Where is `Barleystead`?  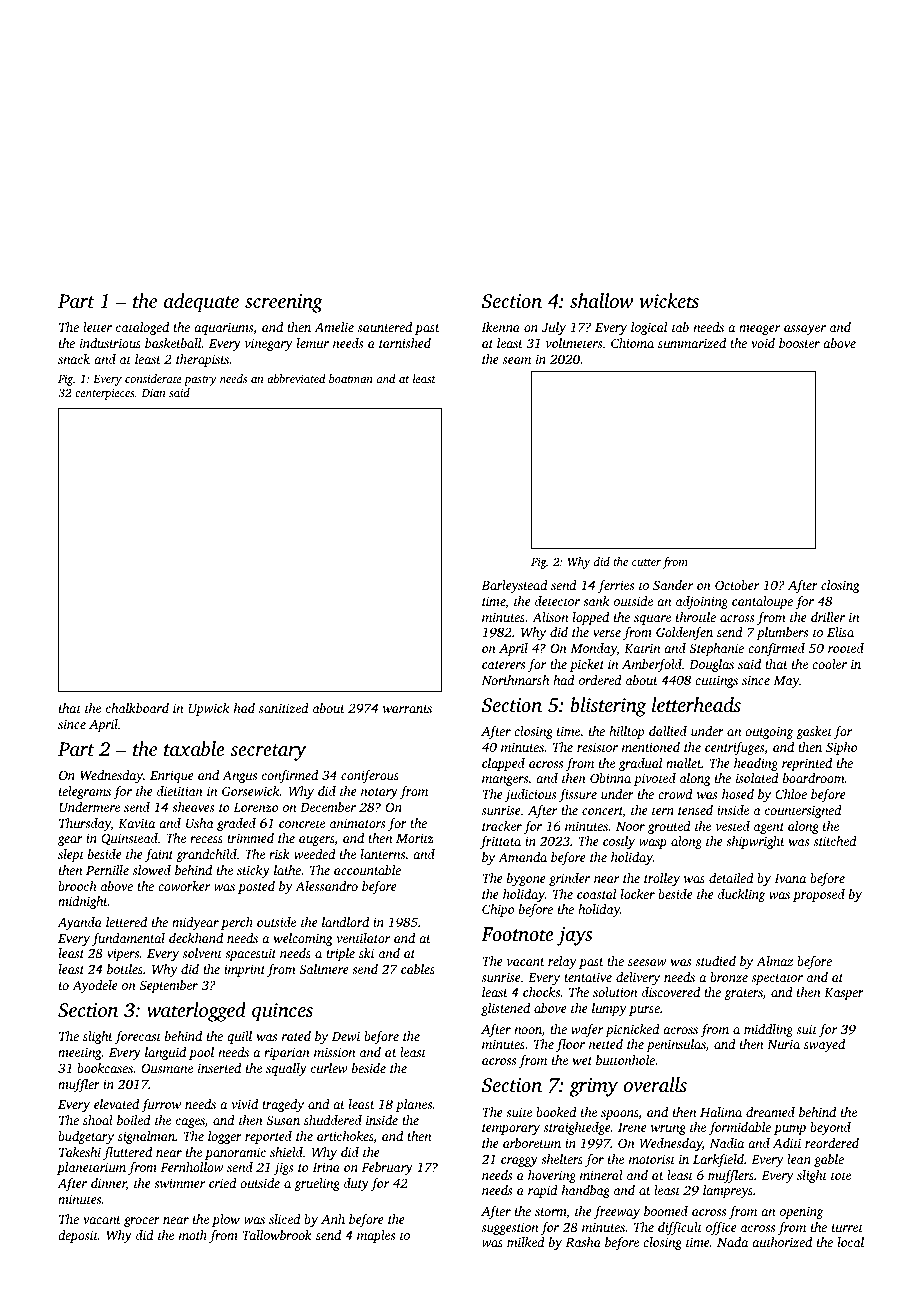 Barleystead is located at coordinates (514, 586).
